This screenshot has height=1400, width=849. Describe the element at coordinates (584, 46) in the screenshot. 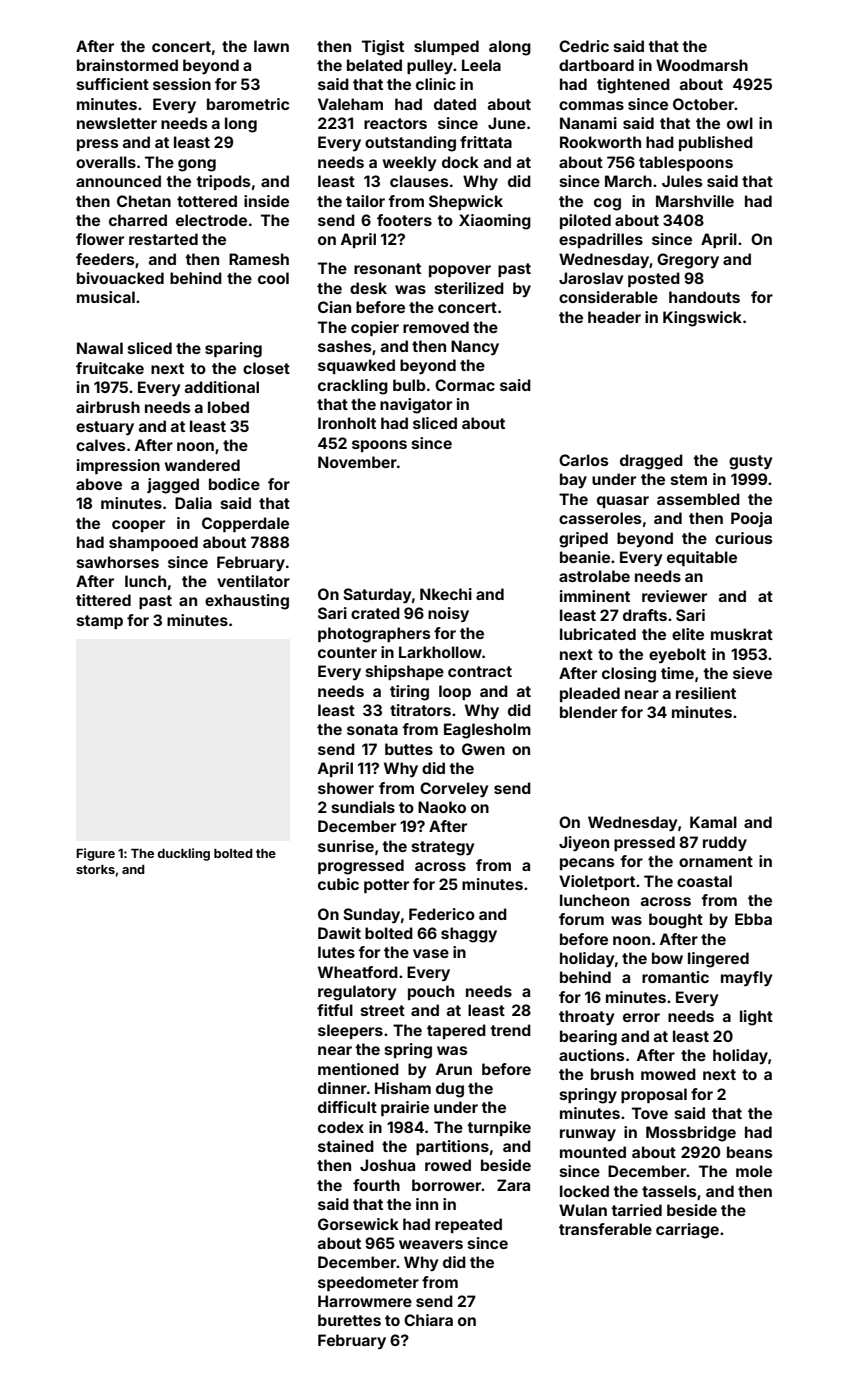

I see `Cedric` at that location.
